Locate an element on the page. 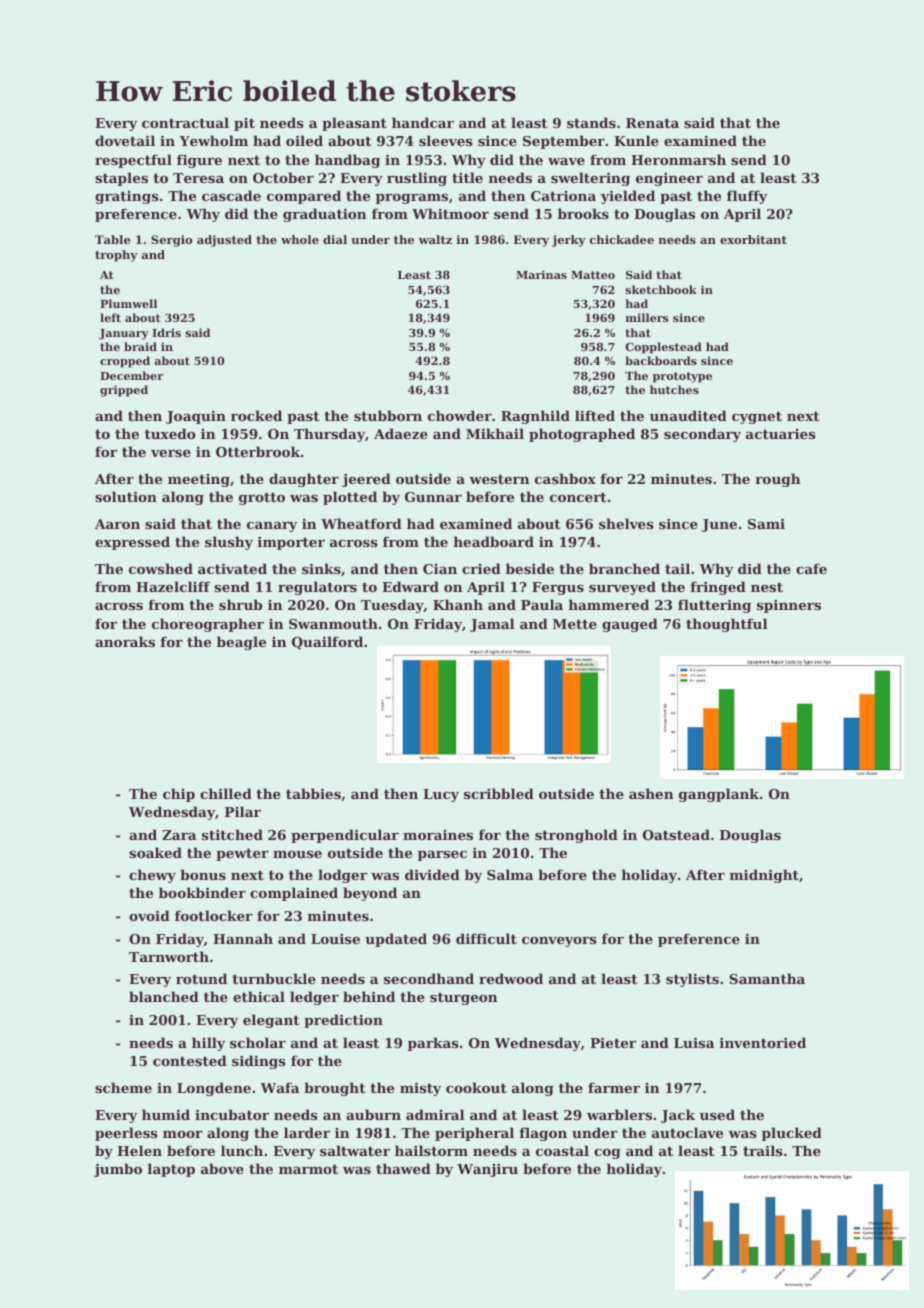 This document has height=1308, width=924. trails is located at coordinates (763, 1150).
